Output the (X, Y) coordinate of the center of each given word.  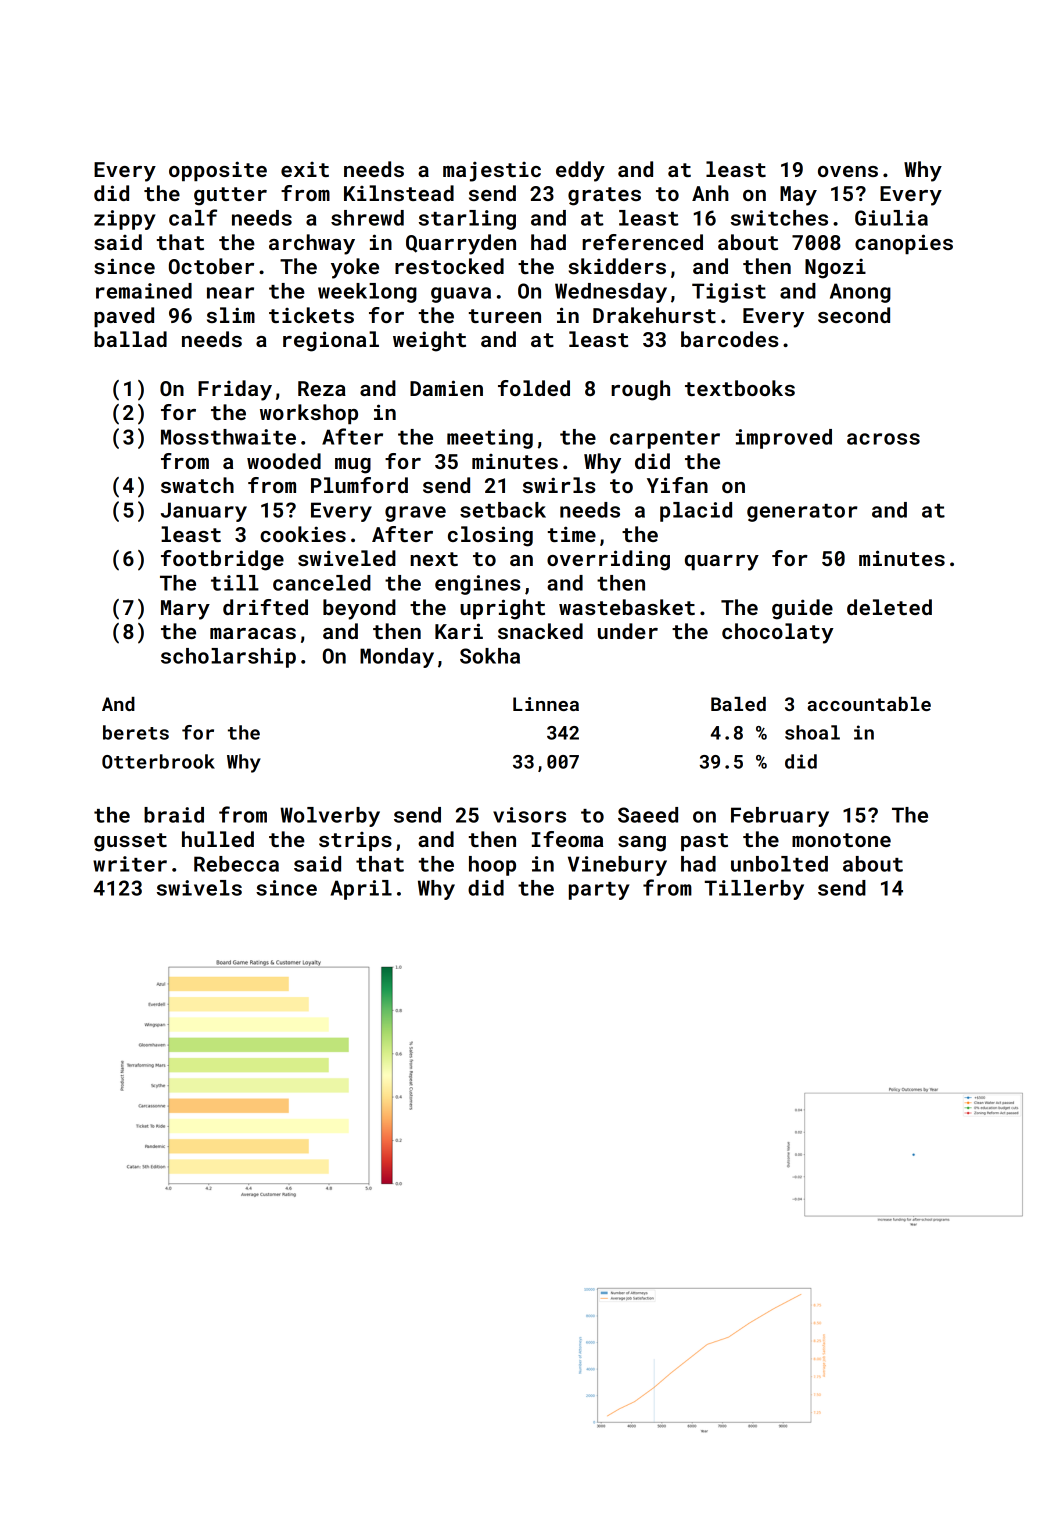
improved (784, 439)
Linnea (546, 704)
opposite (218, 171)
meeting (490, 439)
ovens (848, 171)
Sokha (490, 656)
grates (604, 196)
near (230, 293)
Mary (185, 610)
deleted (889, 607)
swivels (199, 888)
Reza (322, 388)
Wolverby (330, 817)
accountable (869, 704)
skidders (617, 266)
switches (779, 218)
